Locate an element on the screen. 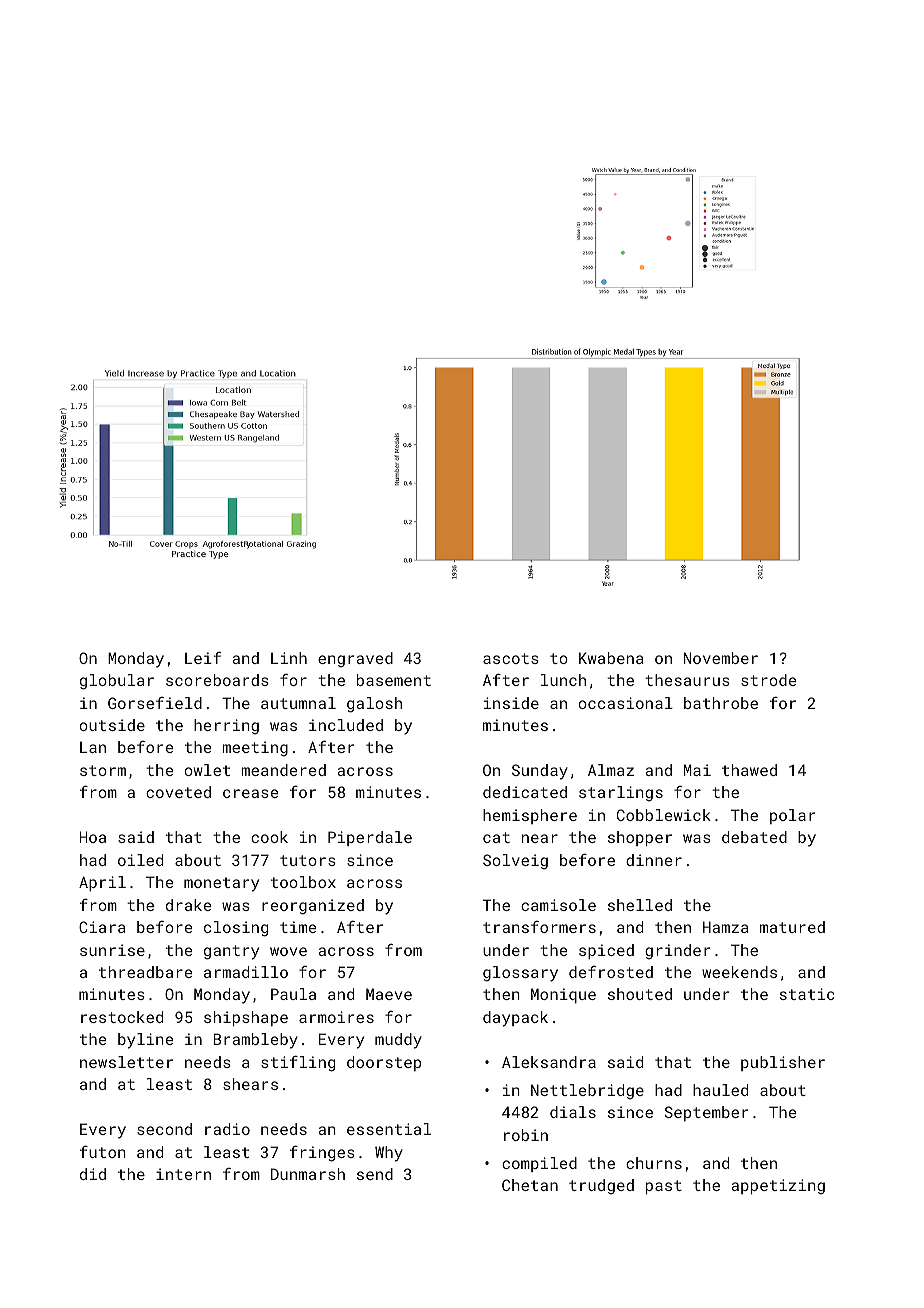 Image resolution: width=924 pixels, height=1308 pixels. camisole is located at coordinates (558, 905).
